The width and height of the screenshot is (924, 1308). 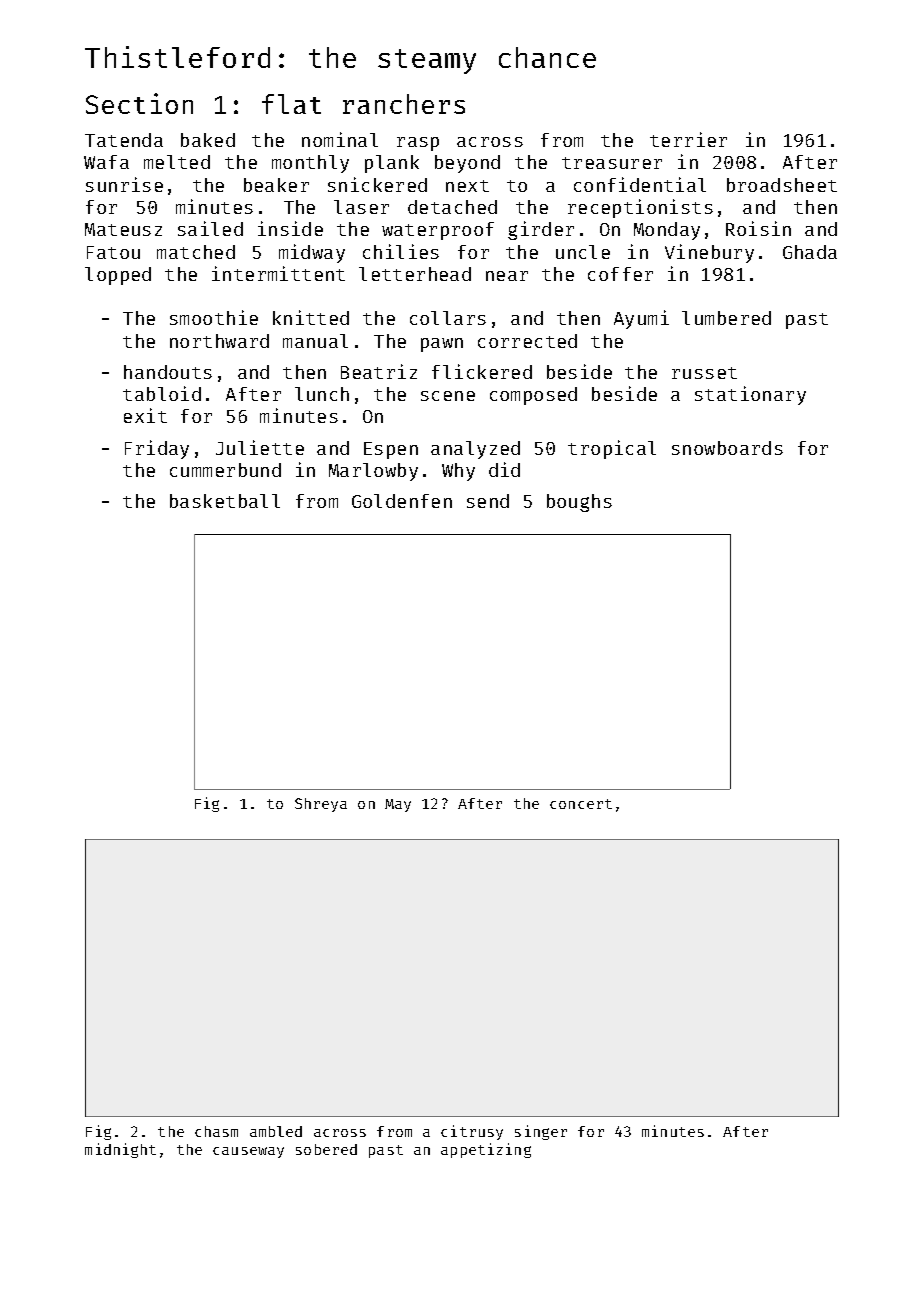 I want to click on May, so click(x=398, y=805).
